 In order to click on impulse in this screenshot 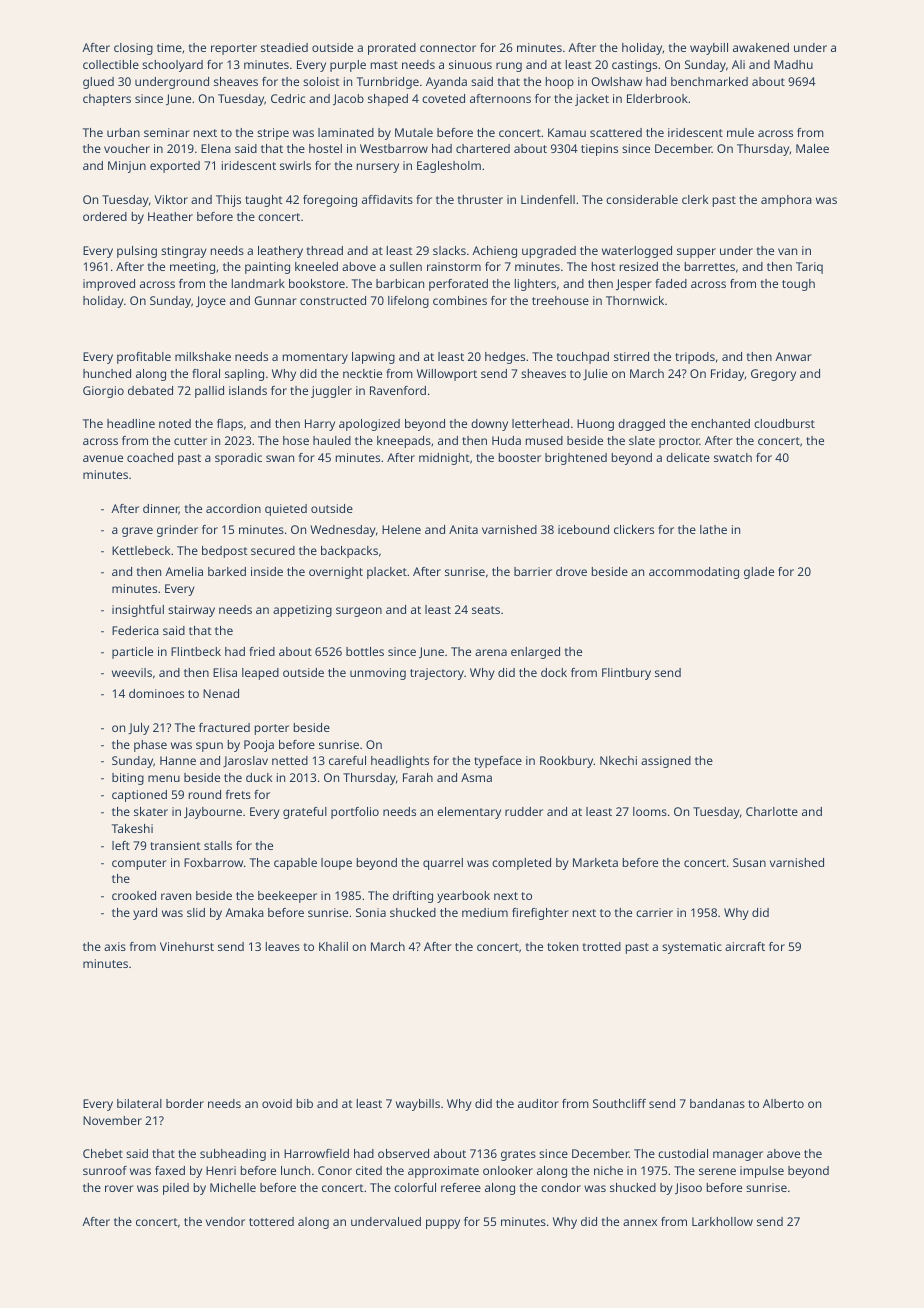, I will do `click(762, 1172)`.
